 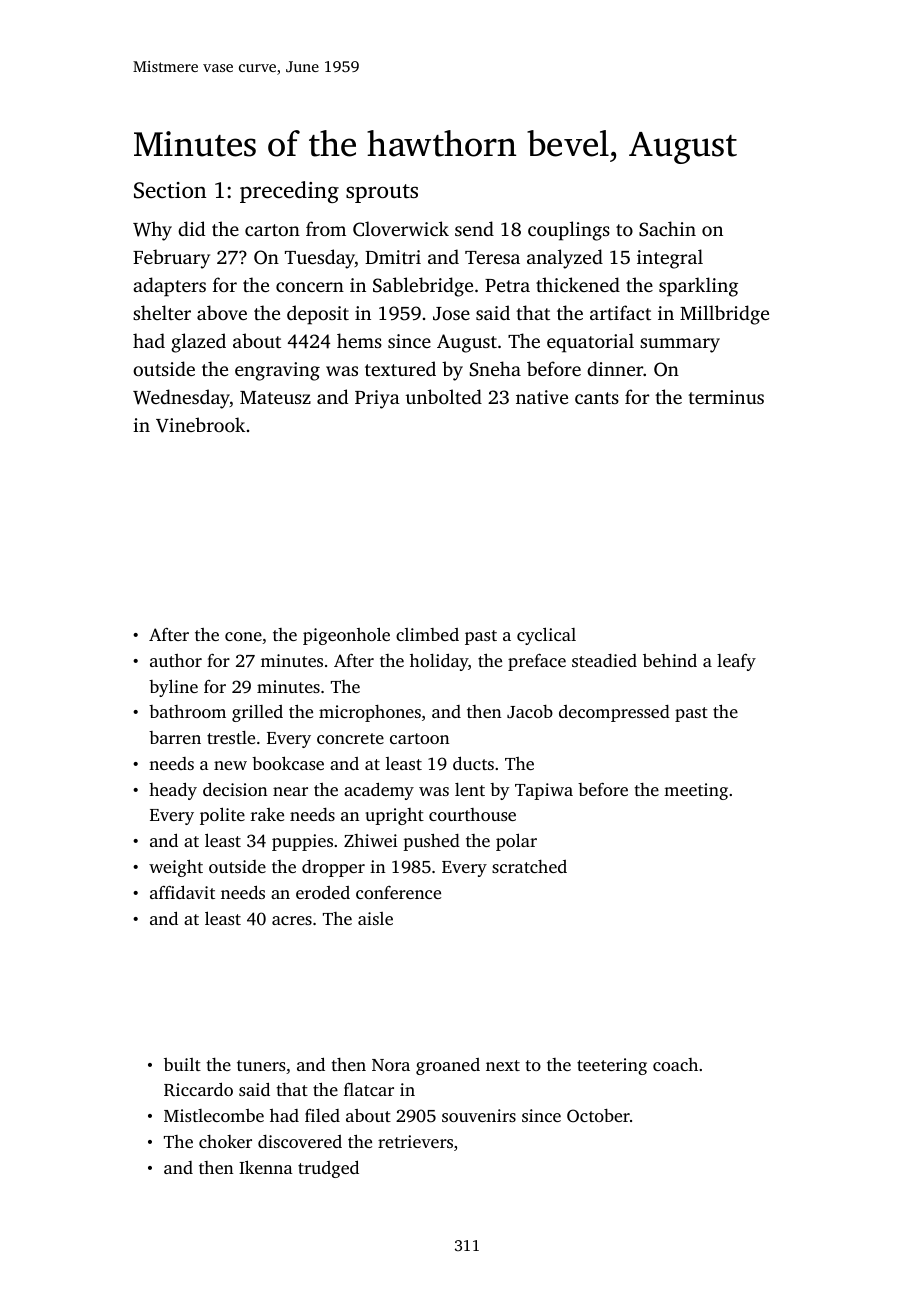 I want to click on leafy, so click(x=736, y=662).
